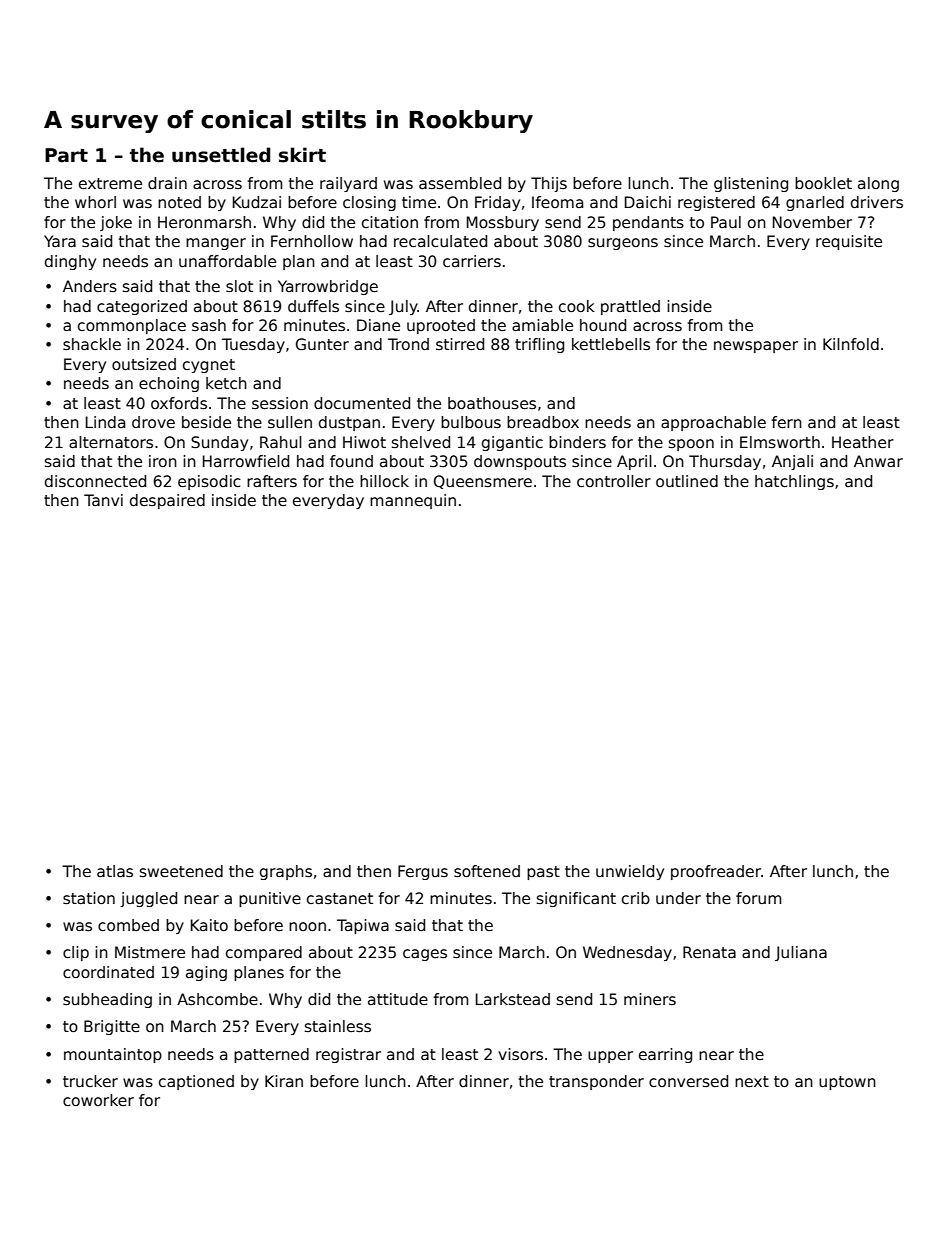 The width and height of the page is (952, 1233). Describe the element at coordinates (487, 871) in the page. I see `softened` at that location.
